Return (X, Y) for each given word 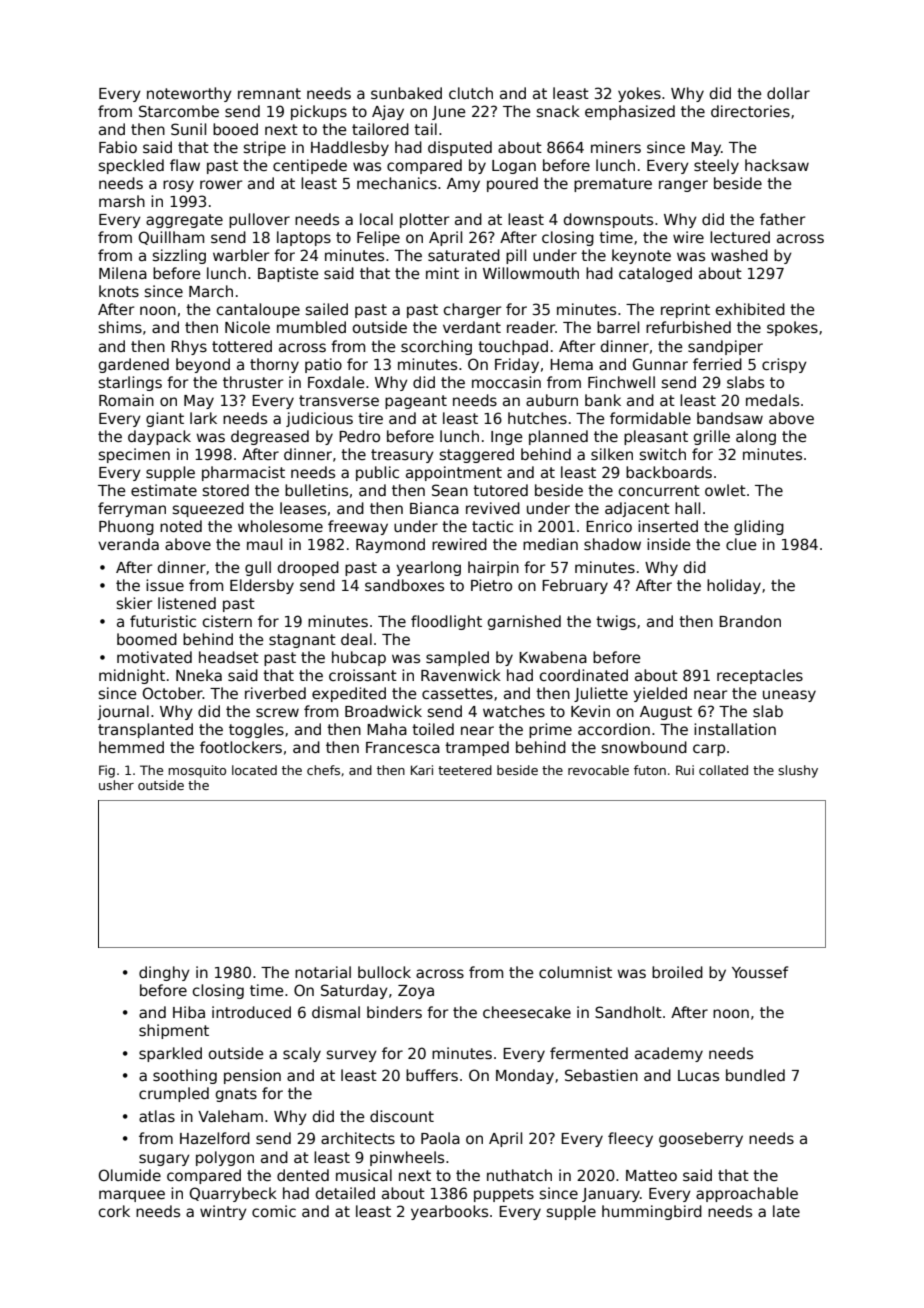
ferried (717, 364)
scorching (436, 347)
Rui (685, 770)
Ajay (388, 112)
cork (114, 1211)
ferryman (132, 509)
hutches (537, 418)
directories (750, 111)
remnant (269, 93)
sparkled (170, 1054)
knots (119, 291)
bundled (755, 1075)
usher (116, 785)
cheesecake (527, 1012)
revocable (598, 770)
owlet (725, 490)
